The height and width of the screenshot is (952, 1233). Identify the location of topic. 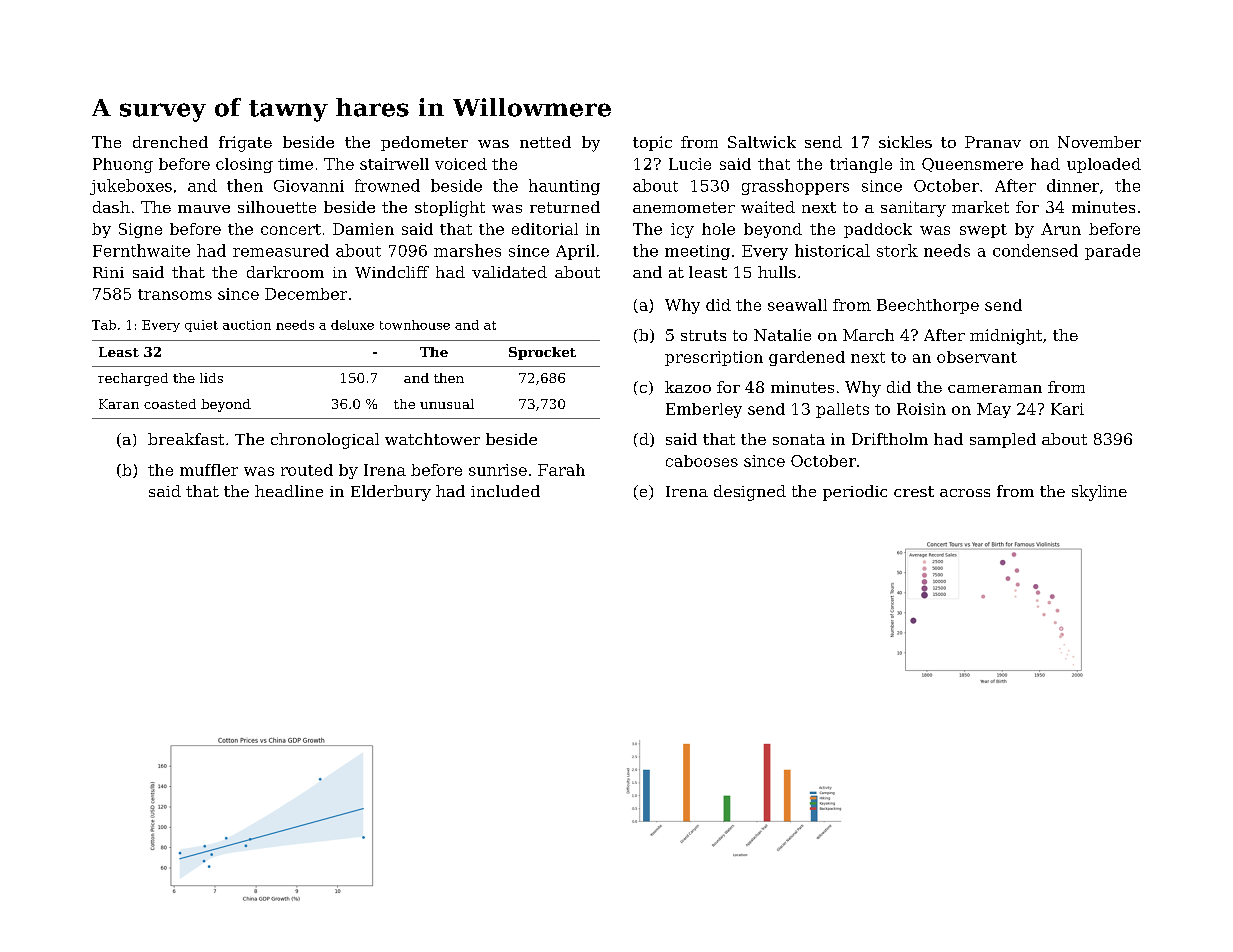
(652, 143).
